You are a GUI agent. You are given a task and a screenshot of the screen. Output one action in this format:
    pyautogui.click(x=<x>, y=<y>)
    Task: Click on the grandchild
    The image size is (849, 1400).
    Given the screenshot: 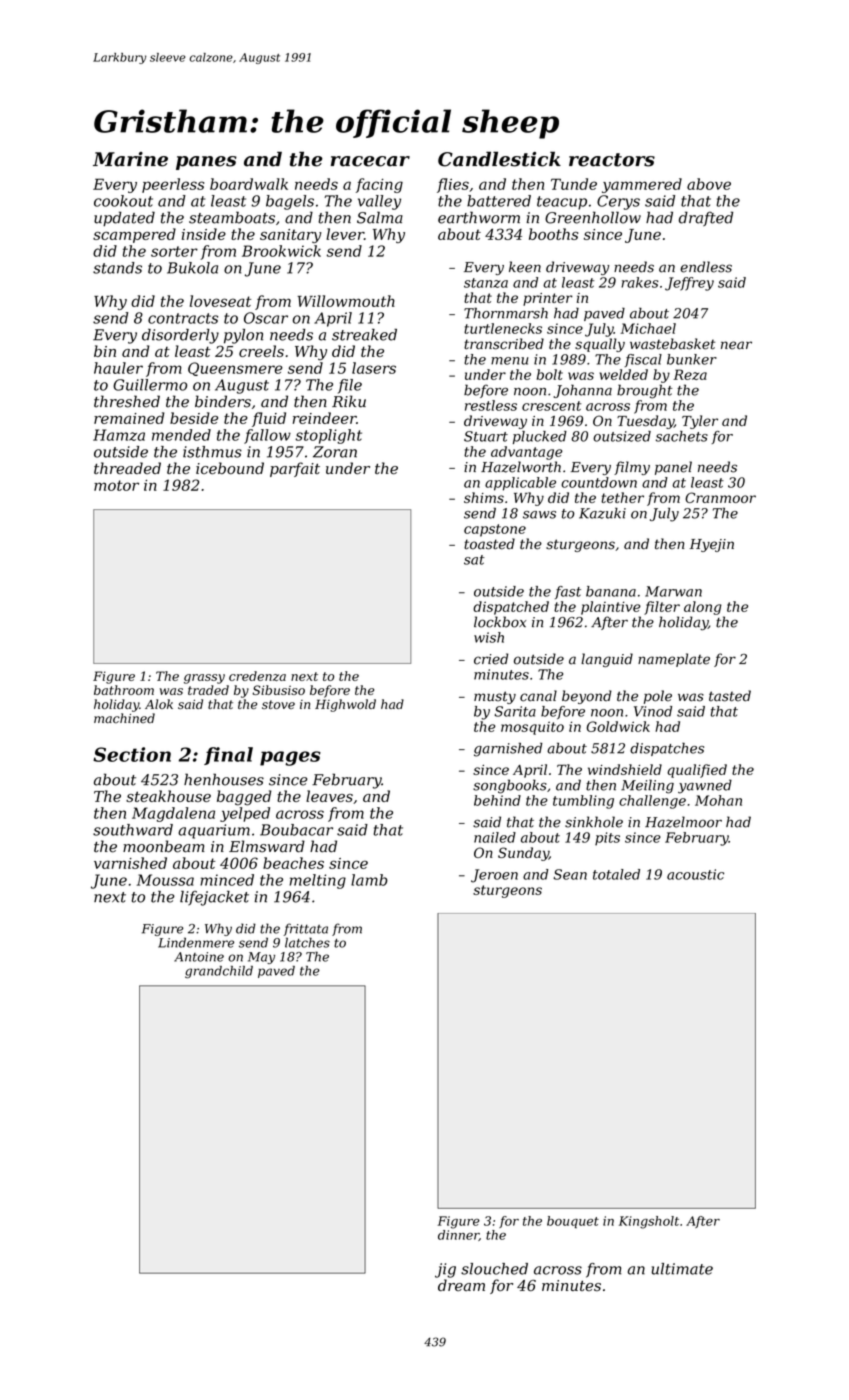 What is the action you would take?
    pyautogui.click(x=219, y=972)
